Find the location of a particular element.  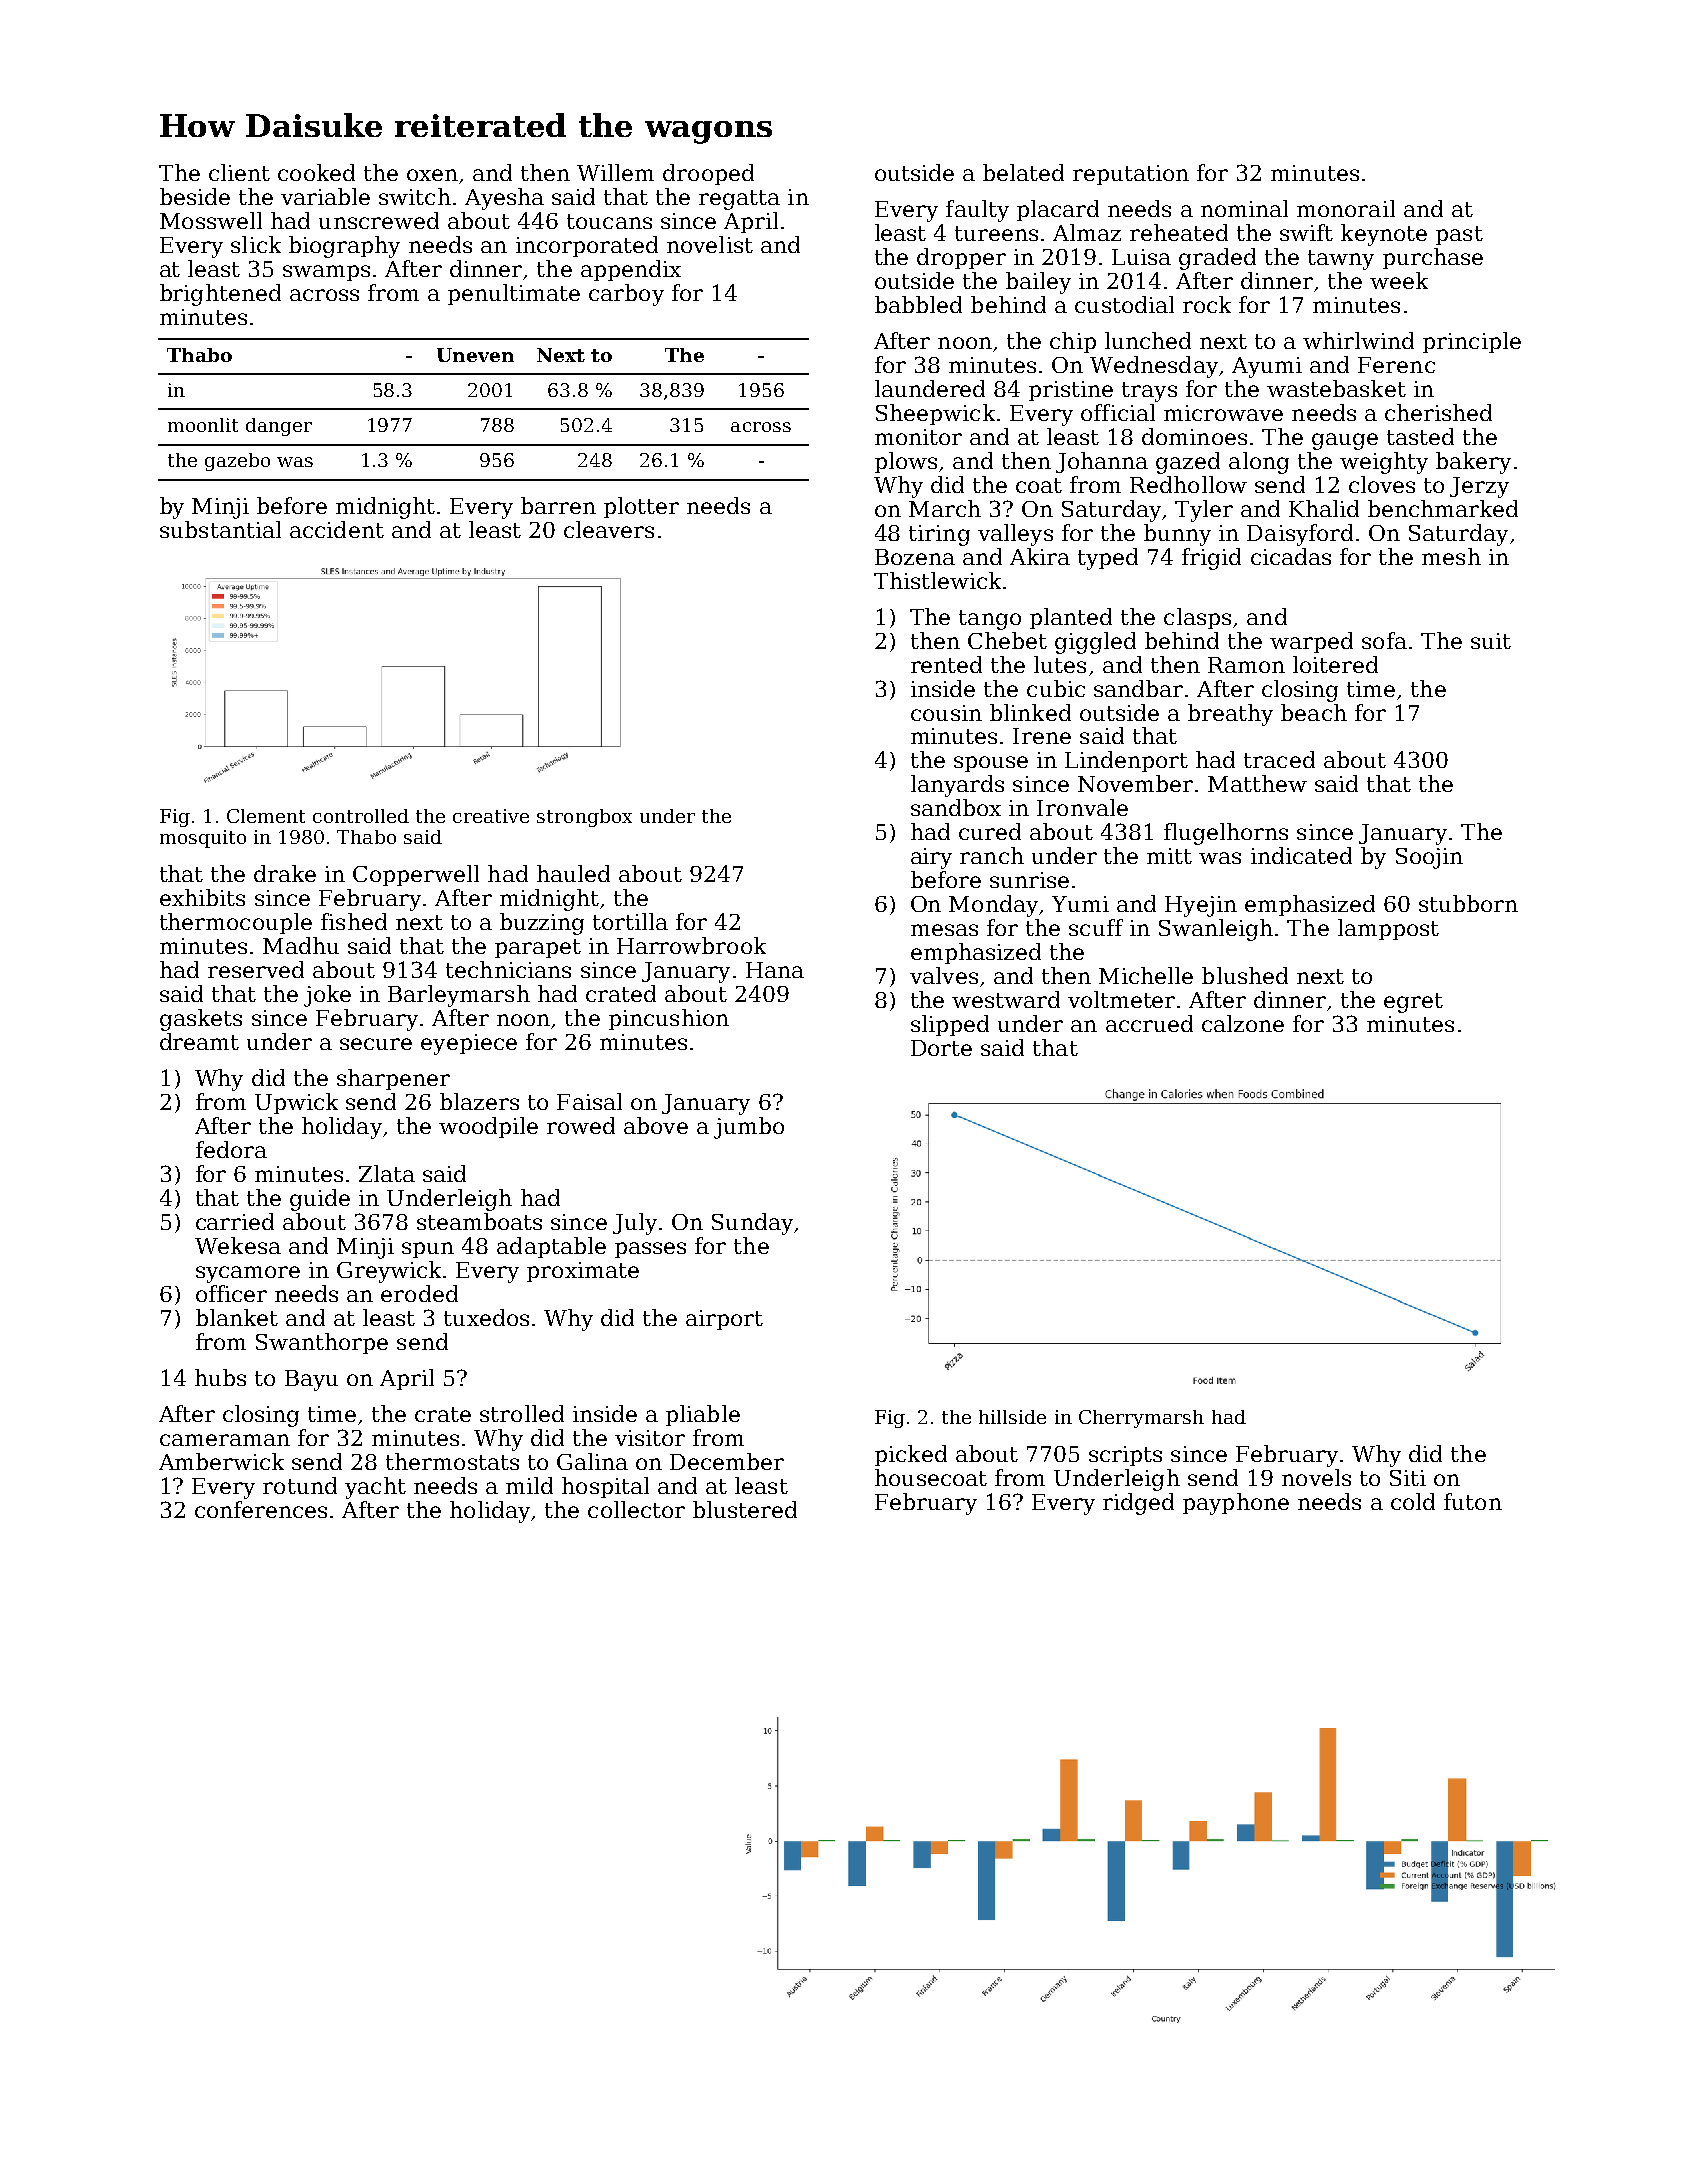

belated is located at coordinates (1023, 172).
